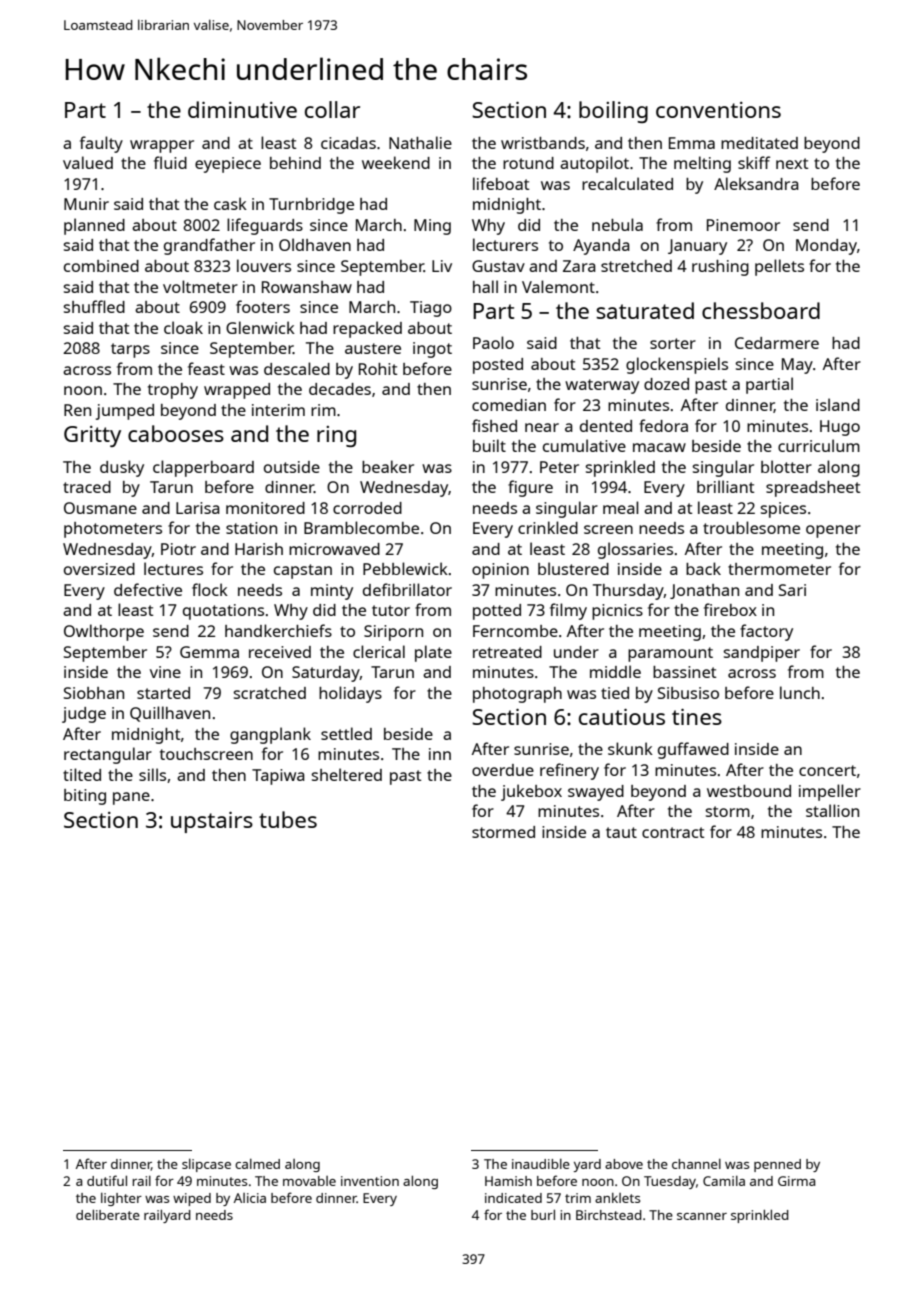 The height and width of the screenshot is (1308, 924). Describe the element at coordinates (350, 694) in the screenshot. I see `holidays` at that location.
